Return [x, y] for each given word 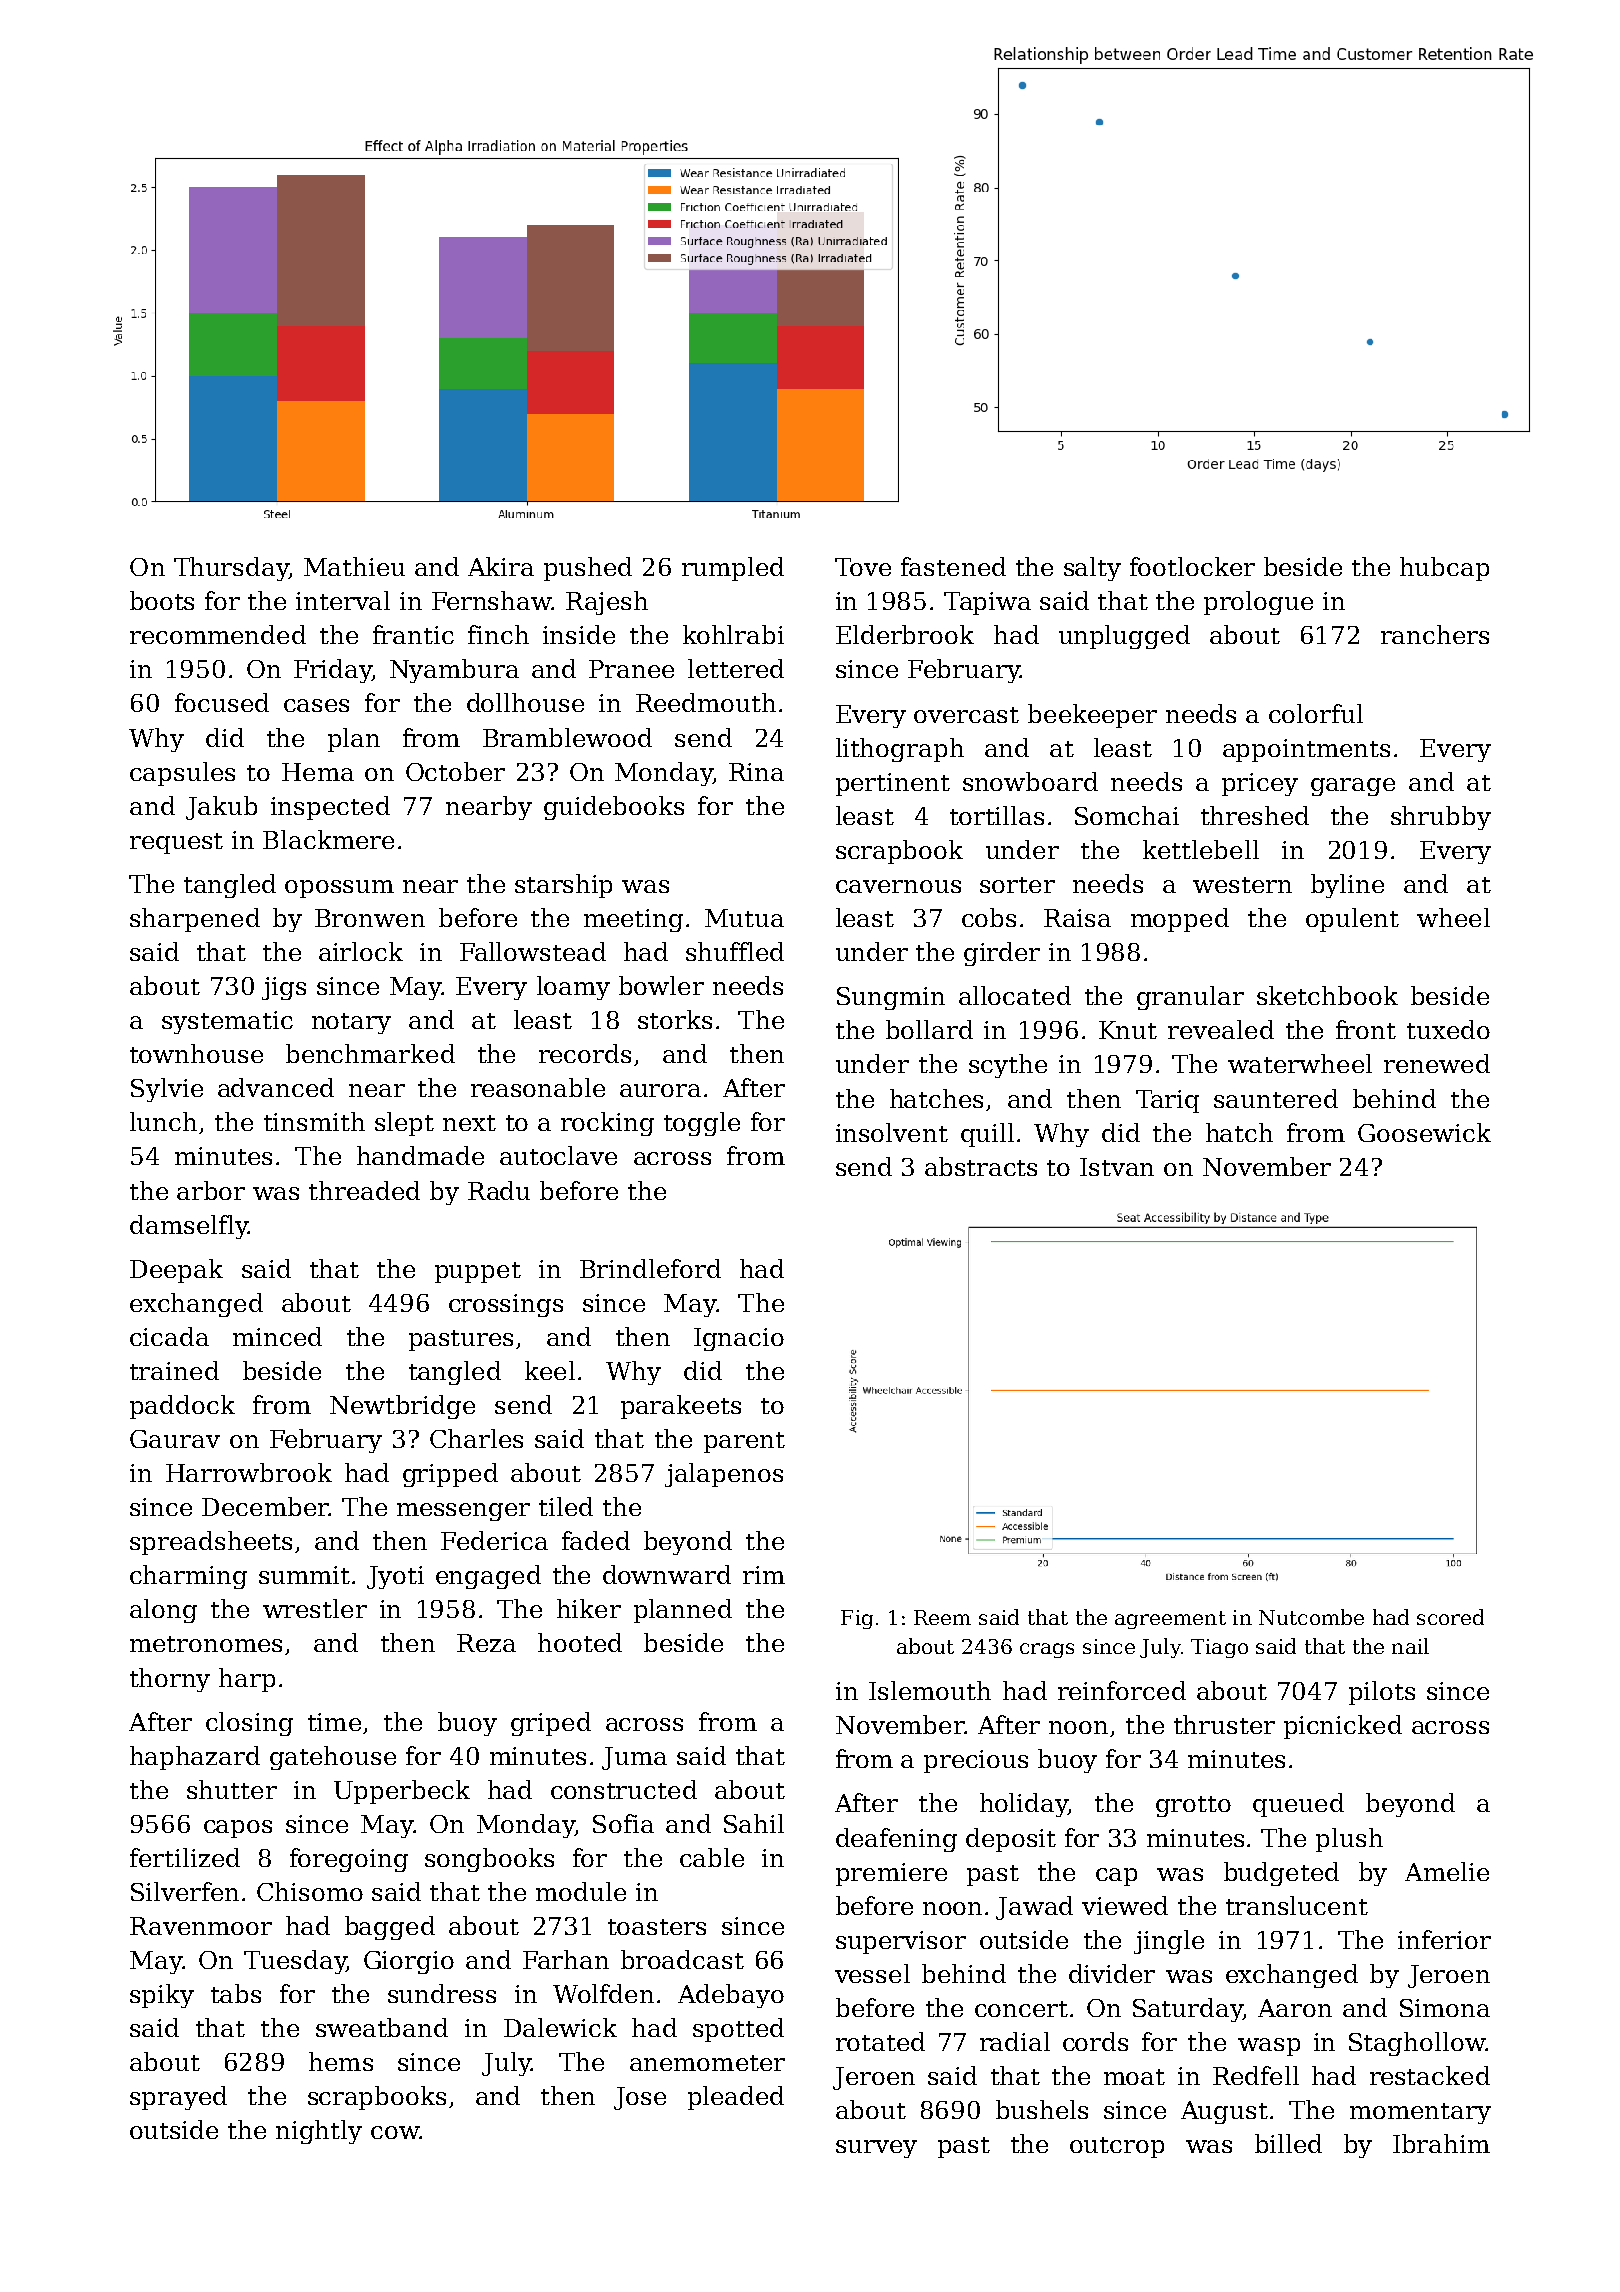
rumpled [733, 569]
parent [744, 1442]
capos [238, 1829]
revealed [1221, 1029]
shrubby [1441, 818]
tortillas [997, 815]
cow [395, 2132]
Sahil [754, 1823]
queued [1298, 1805]
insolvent [892, 1132]
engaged [488, 1577]
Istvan [1117, 1167]
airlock [361, 951]
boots [162, 600]
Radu [499, 1190]
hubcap [1444, 569]
